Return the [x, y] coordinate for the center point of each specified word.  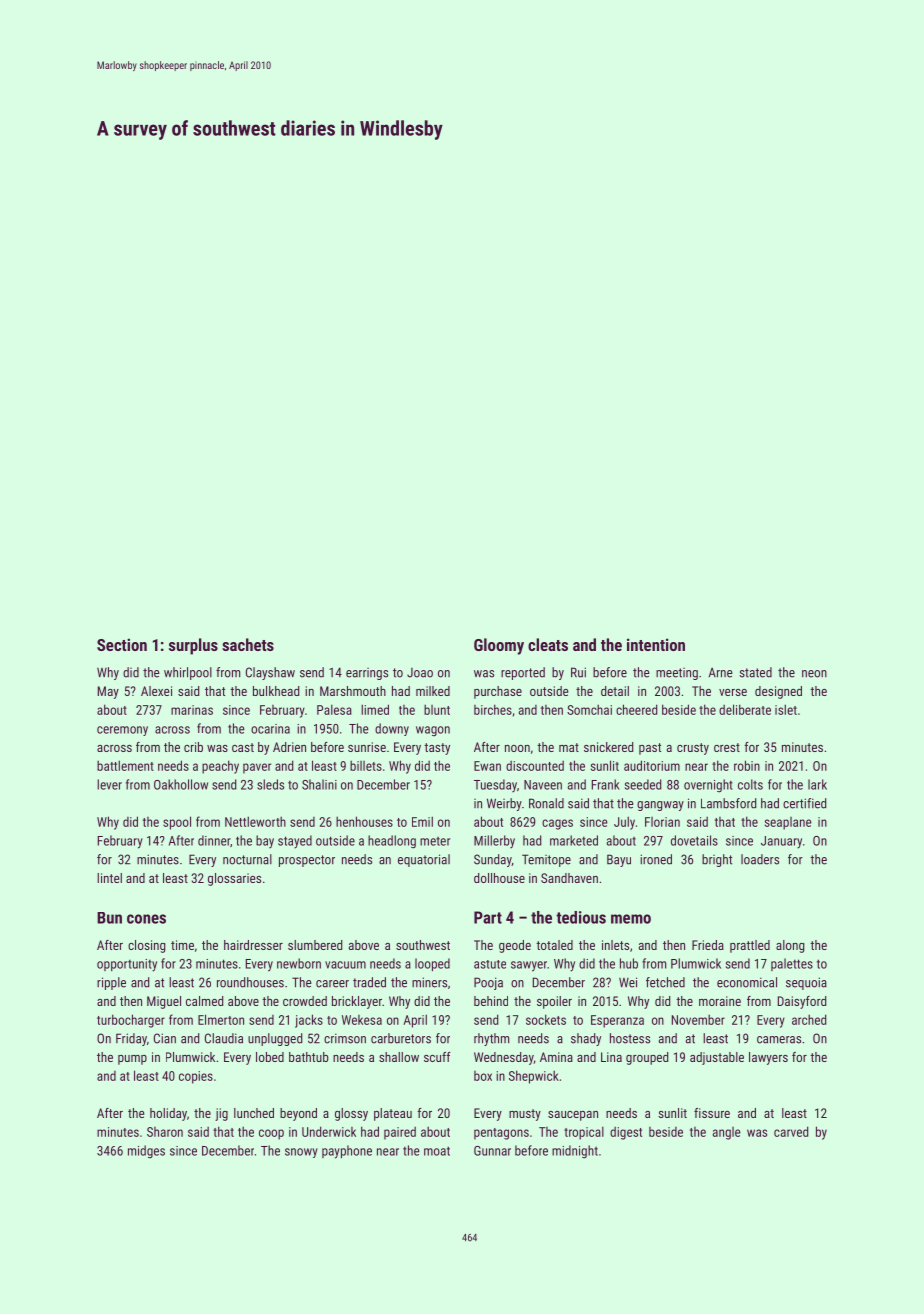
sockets [546, 1019]
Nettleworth [255, 821]
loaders [760, 859]
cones [146, 919]
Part [488, 917]
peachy [220, 767]
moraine [720, 1001]
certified [804, 803]
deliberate [745, 709]
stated [755, 672]
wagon [433, 731]
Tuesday [495, 785]
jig [221, 1114]
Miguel [164, 1002]
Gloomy [499, 646]
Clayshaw [270, 673]
